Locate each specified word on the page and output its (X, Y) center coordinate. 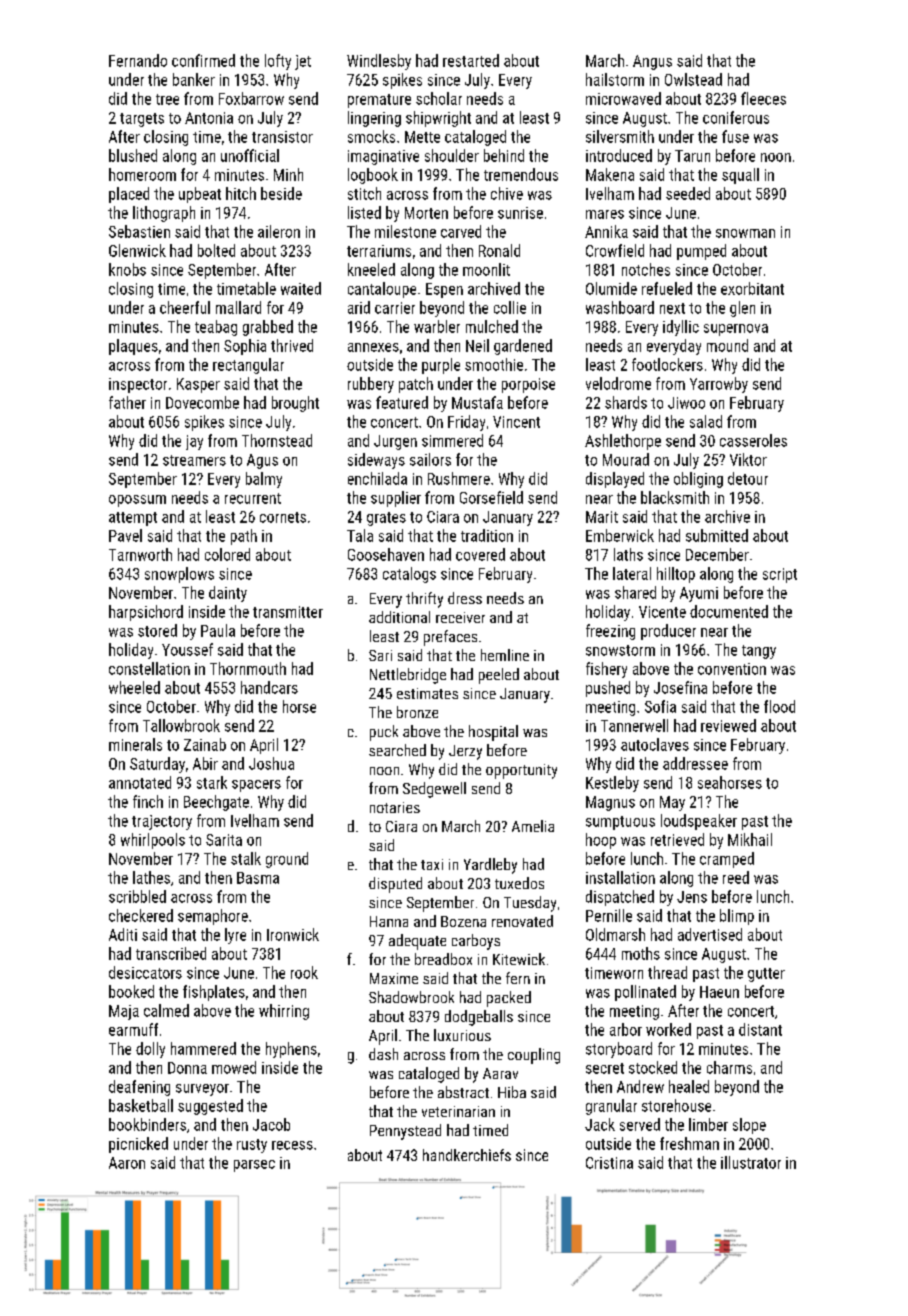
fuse (735, 136)
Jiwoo (686, 403)
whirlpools (153, 841)
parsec (254, 1166)
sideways (376, 461)
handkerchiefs (467, 1155)
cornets (283, 517)
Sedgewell (434, 790)
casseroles (753, 440)
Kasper (198, 385)
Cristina (609, 1163)
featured (402, 402)
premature (379, 101)
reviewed (728, 725)
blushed (133, 155)
